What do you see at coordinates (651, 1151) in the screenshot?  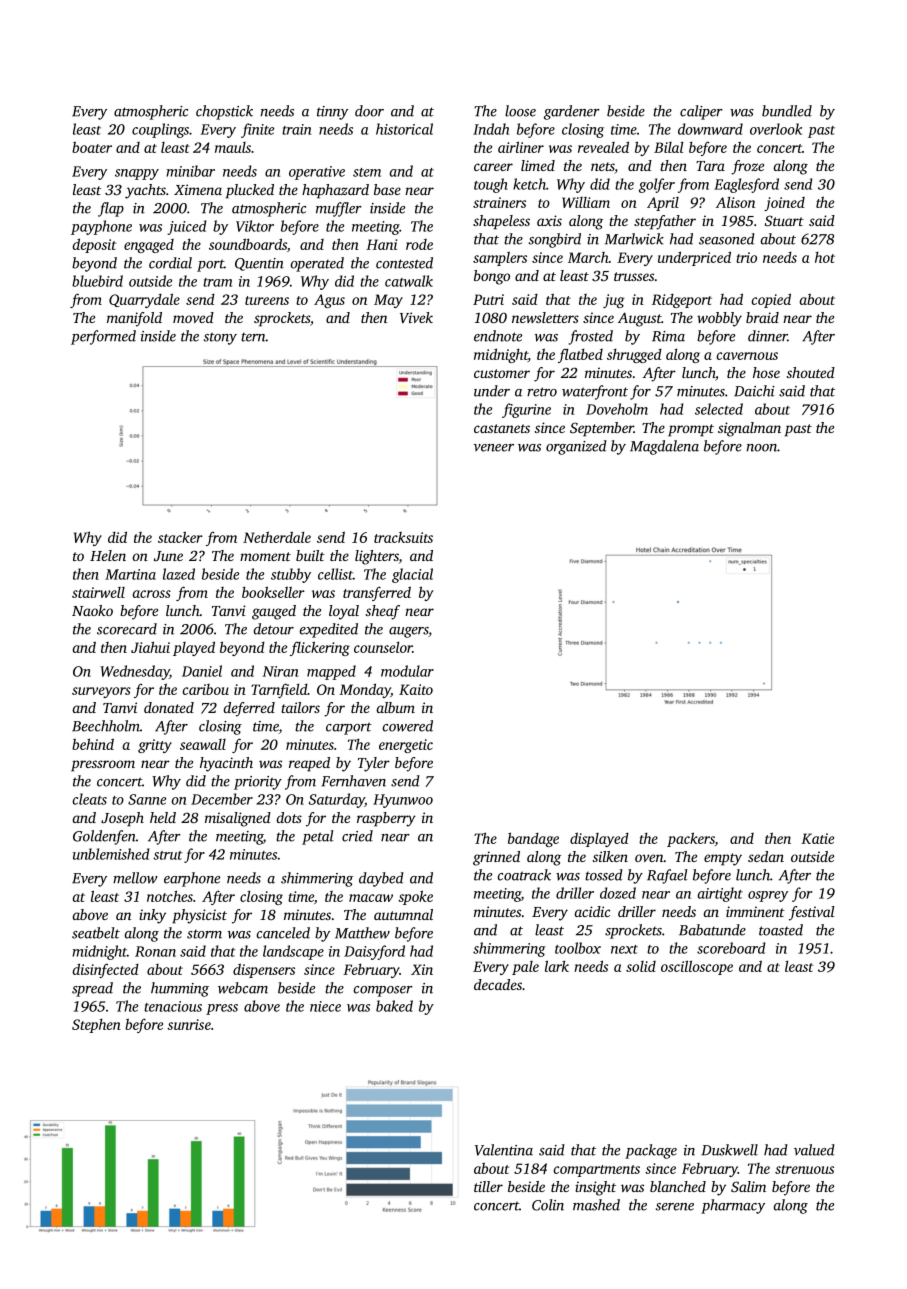 I see `package` at bounding box center [651, 1151].
